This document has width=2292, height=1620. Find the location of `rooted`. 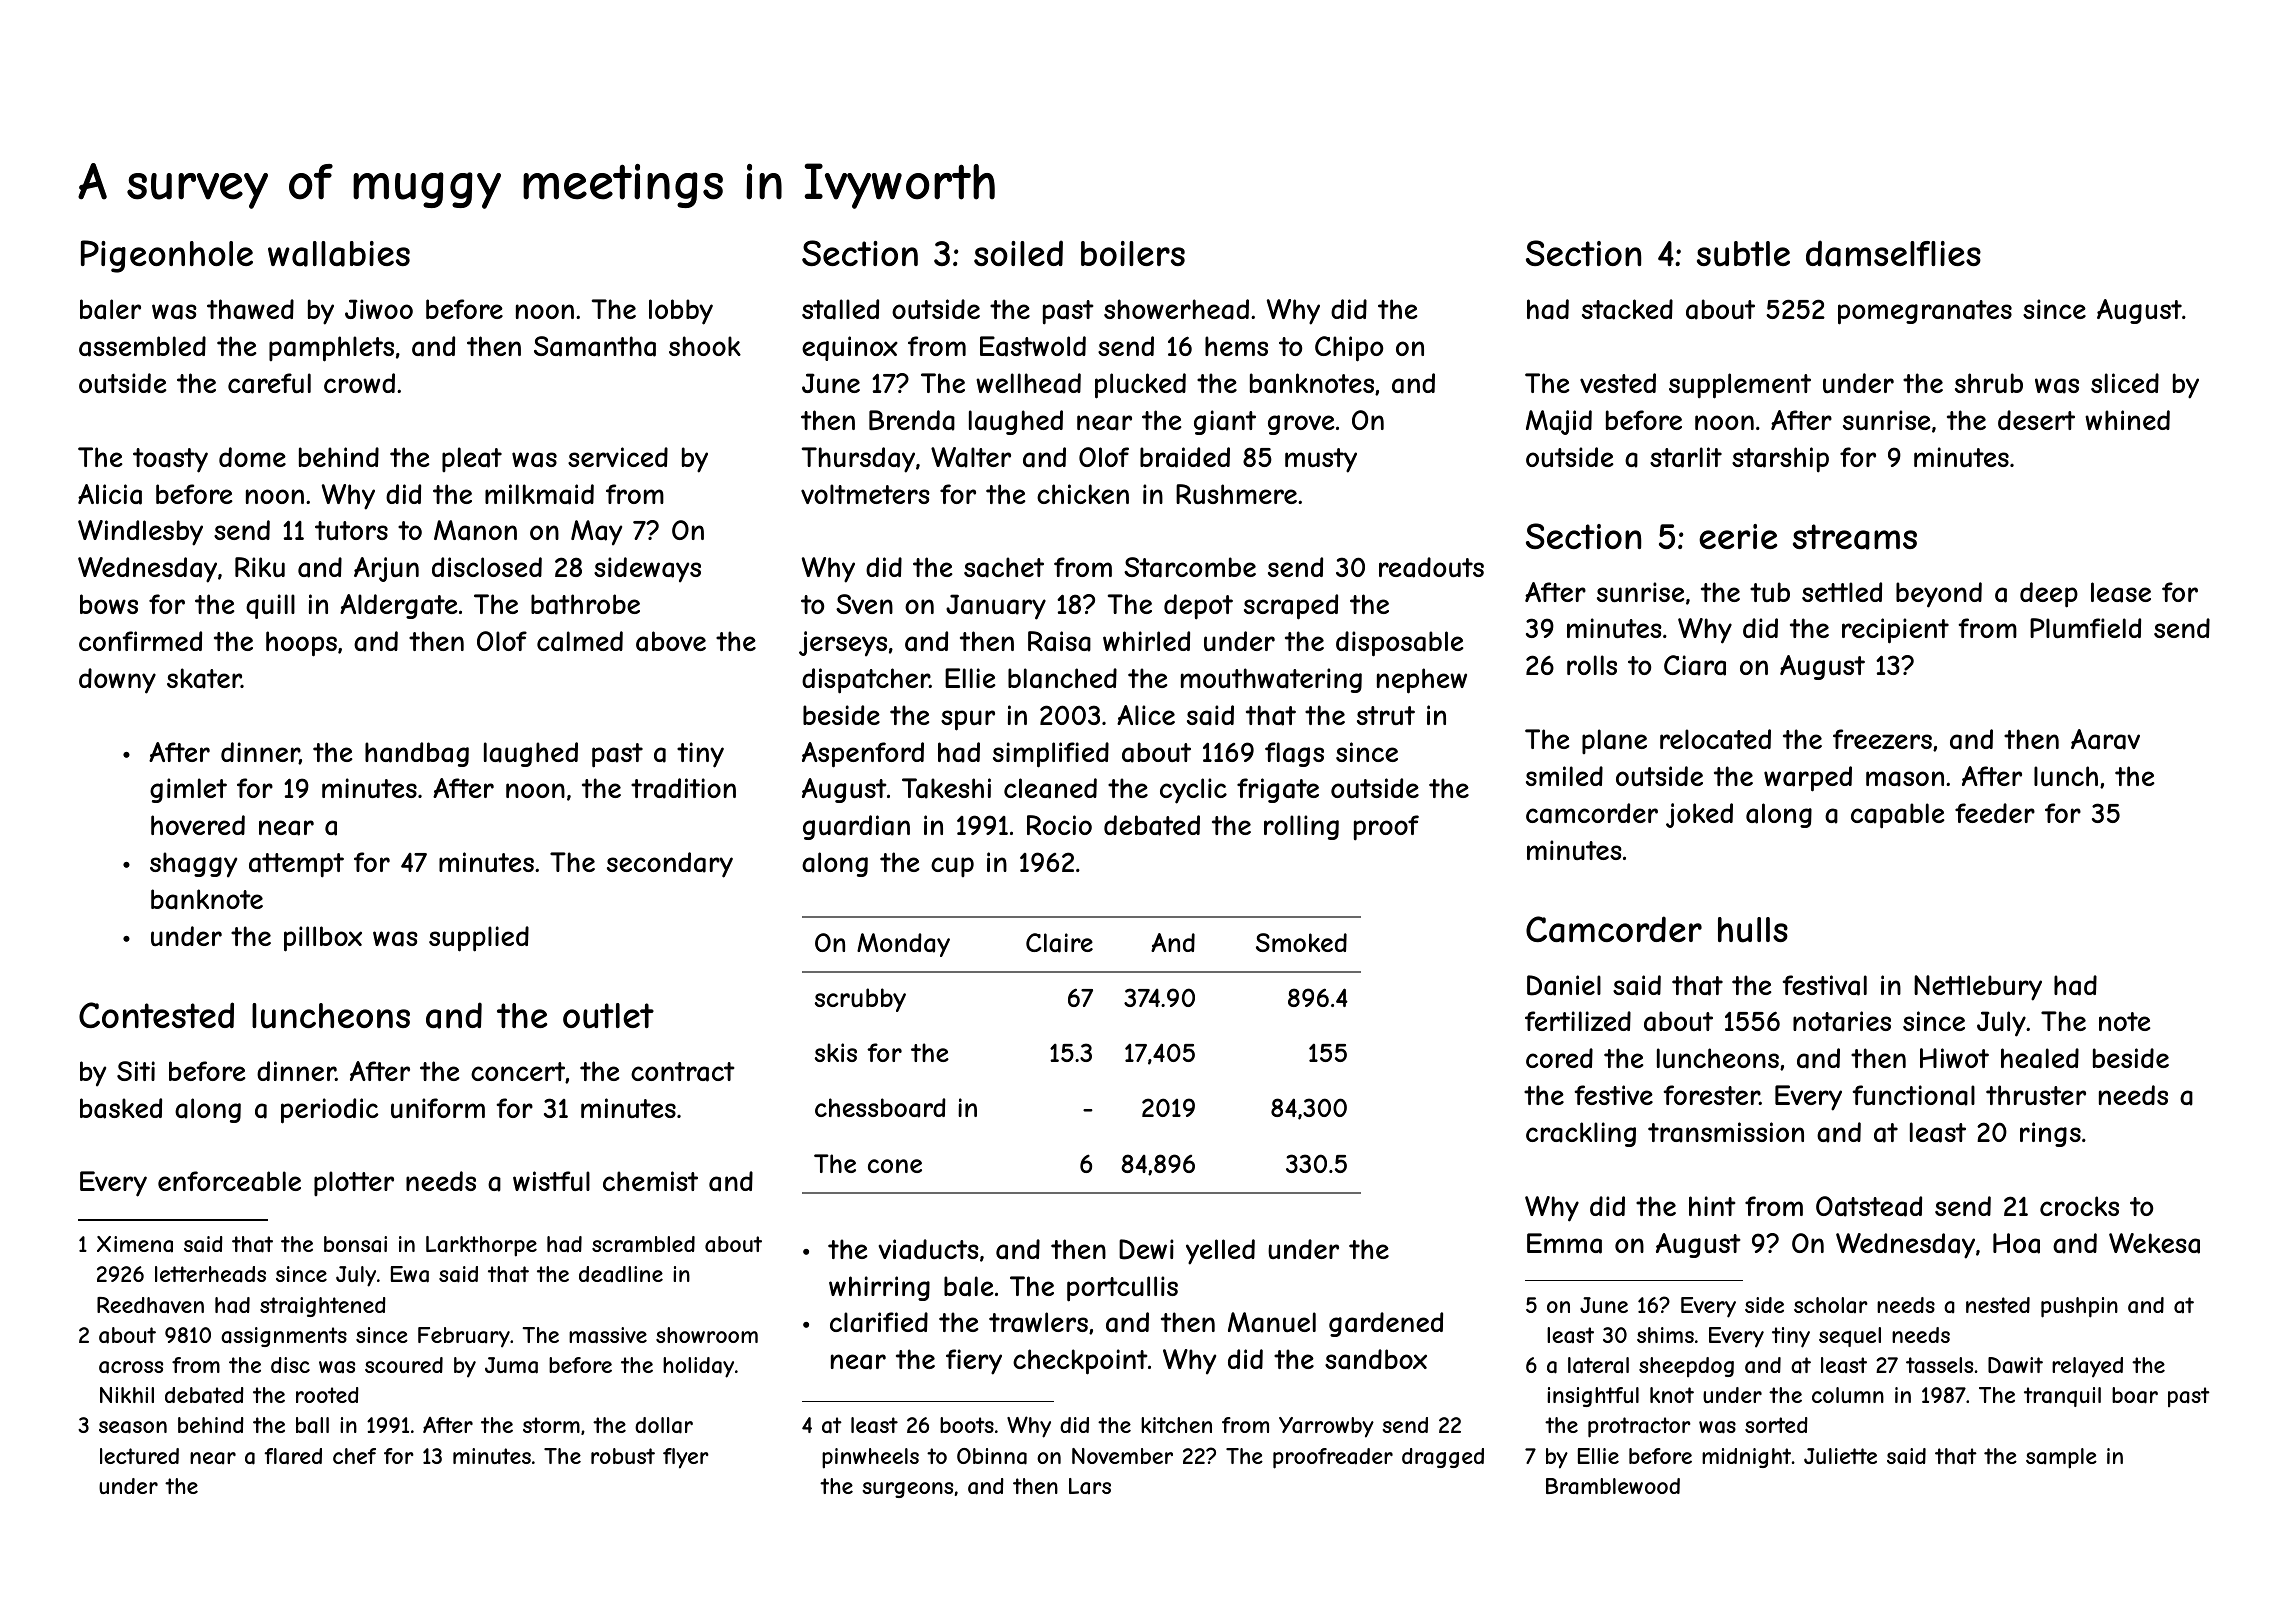

rooted is located at coordinates (327, 1395).
